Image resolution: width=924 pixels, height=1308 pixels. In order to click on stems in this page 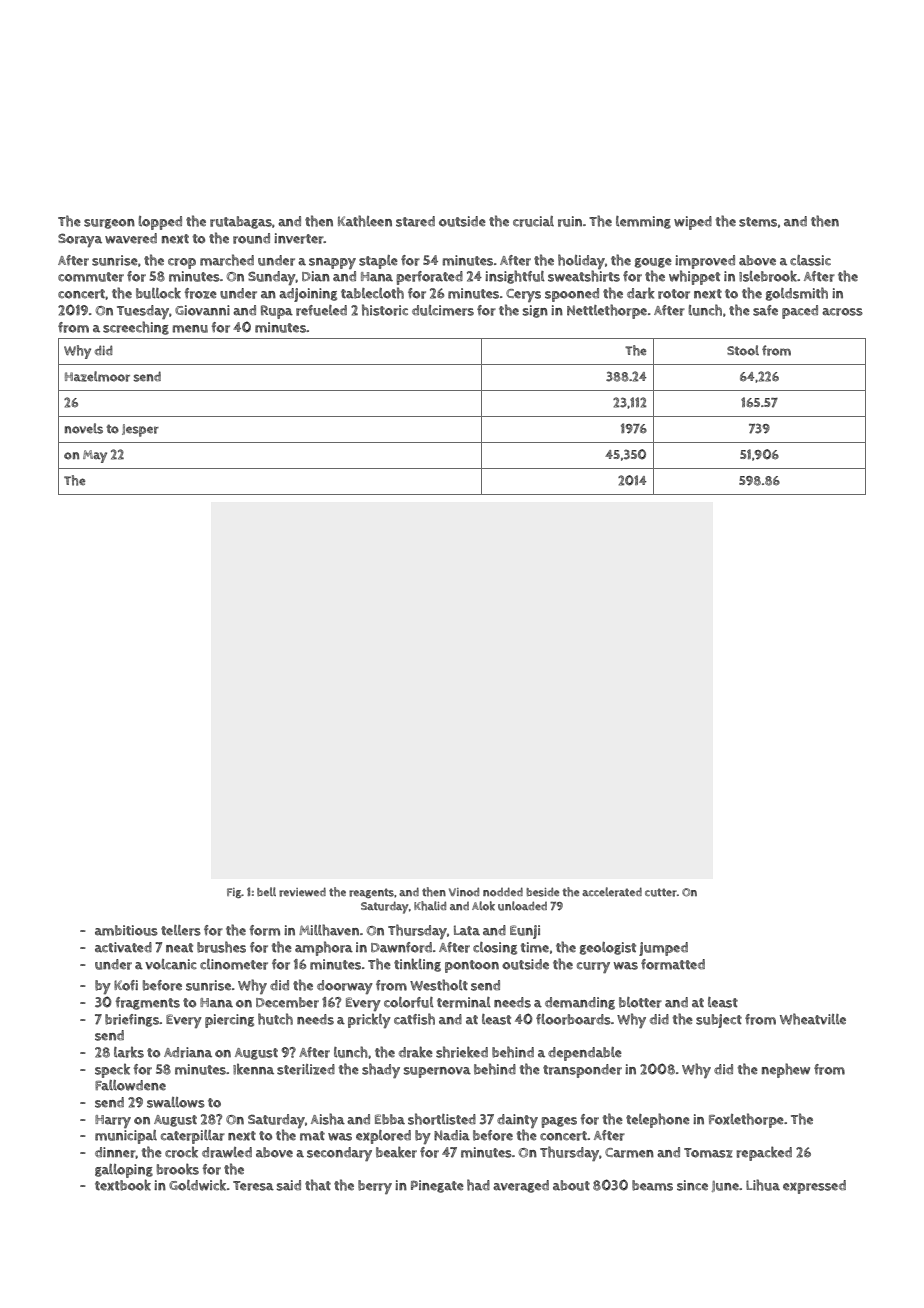, I will do `click(758, 222)`.
